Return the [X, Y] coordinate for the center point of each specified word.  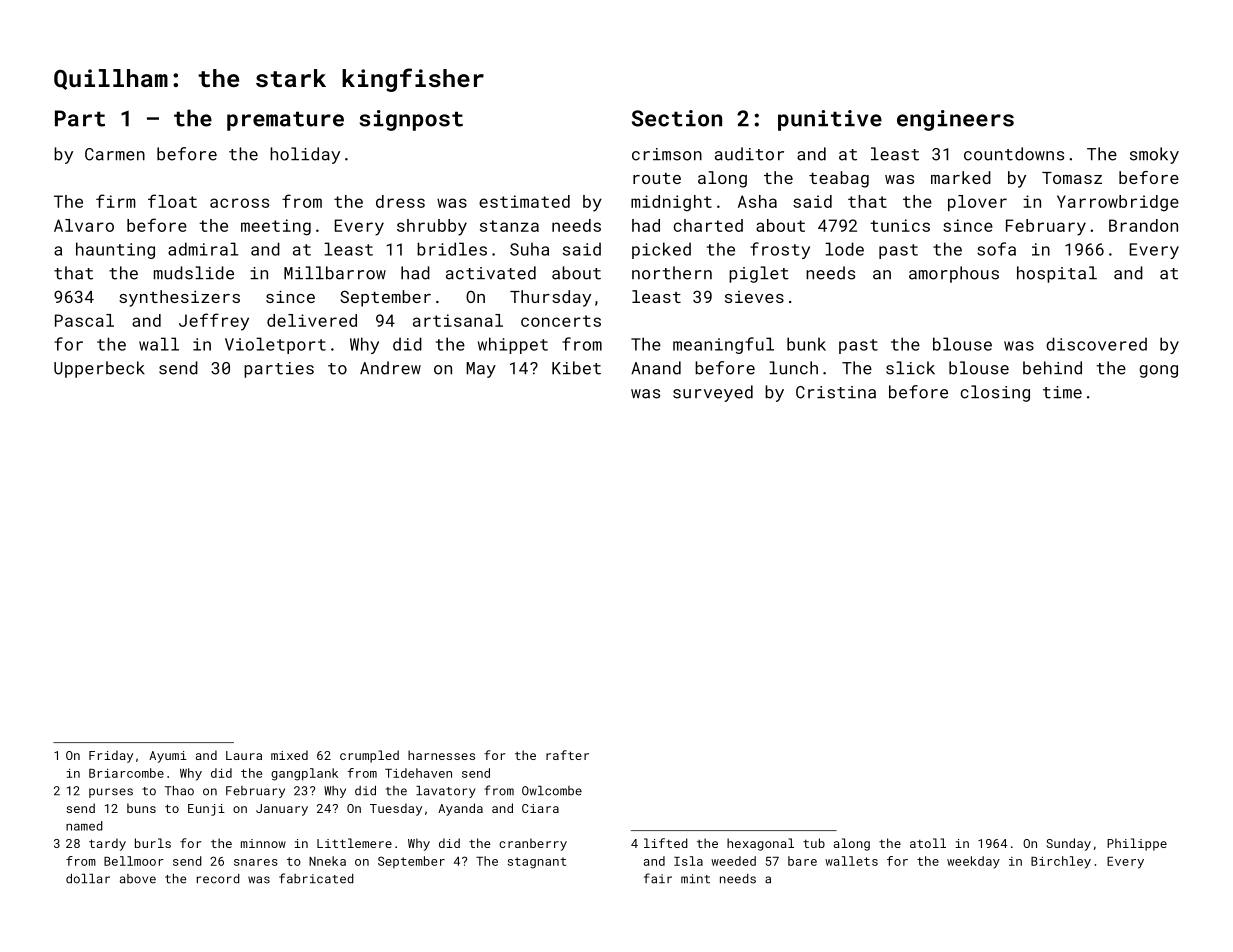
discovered [1096, 344]
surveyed [713, 393]
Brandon [1143, 225]
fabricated [316, 878]
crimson [667, 154]
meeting [276, 227]
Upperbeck [99, 369]
